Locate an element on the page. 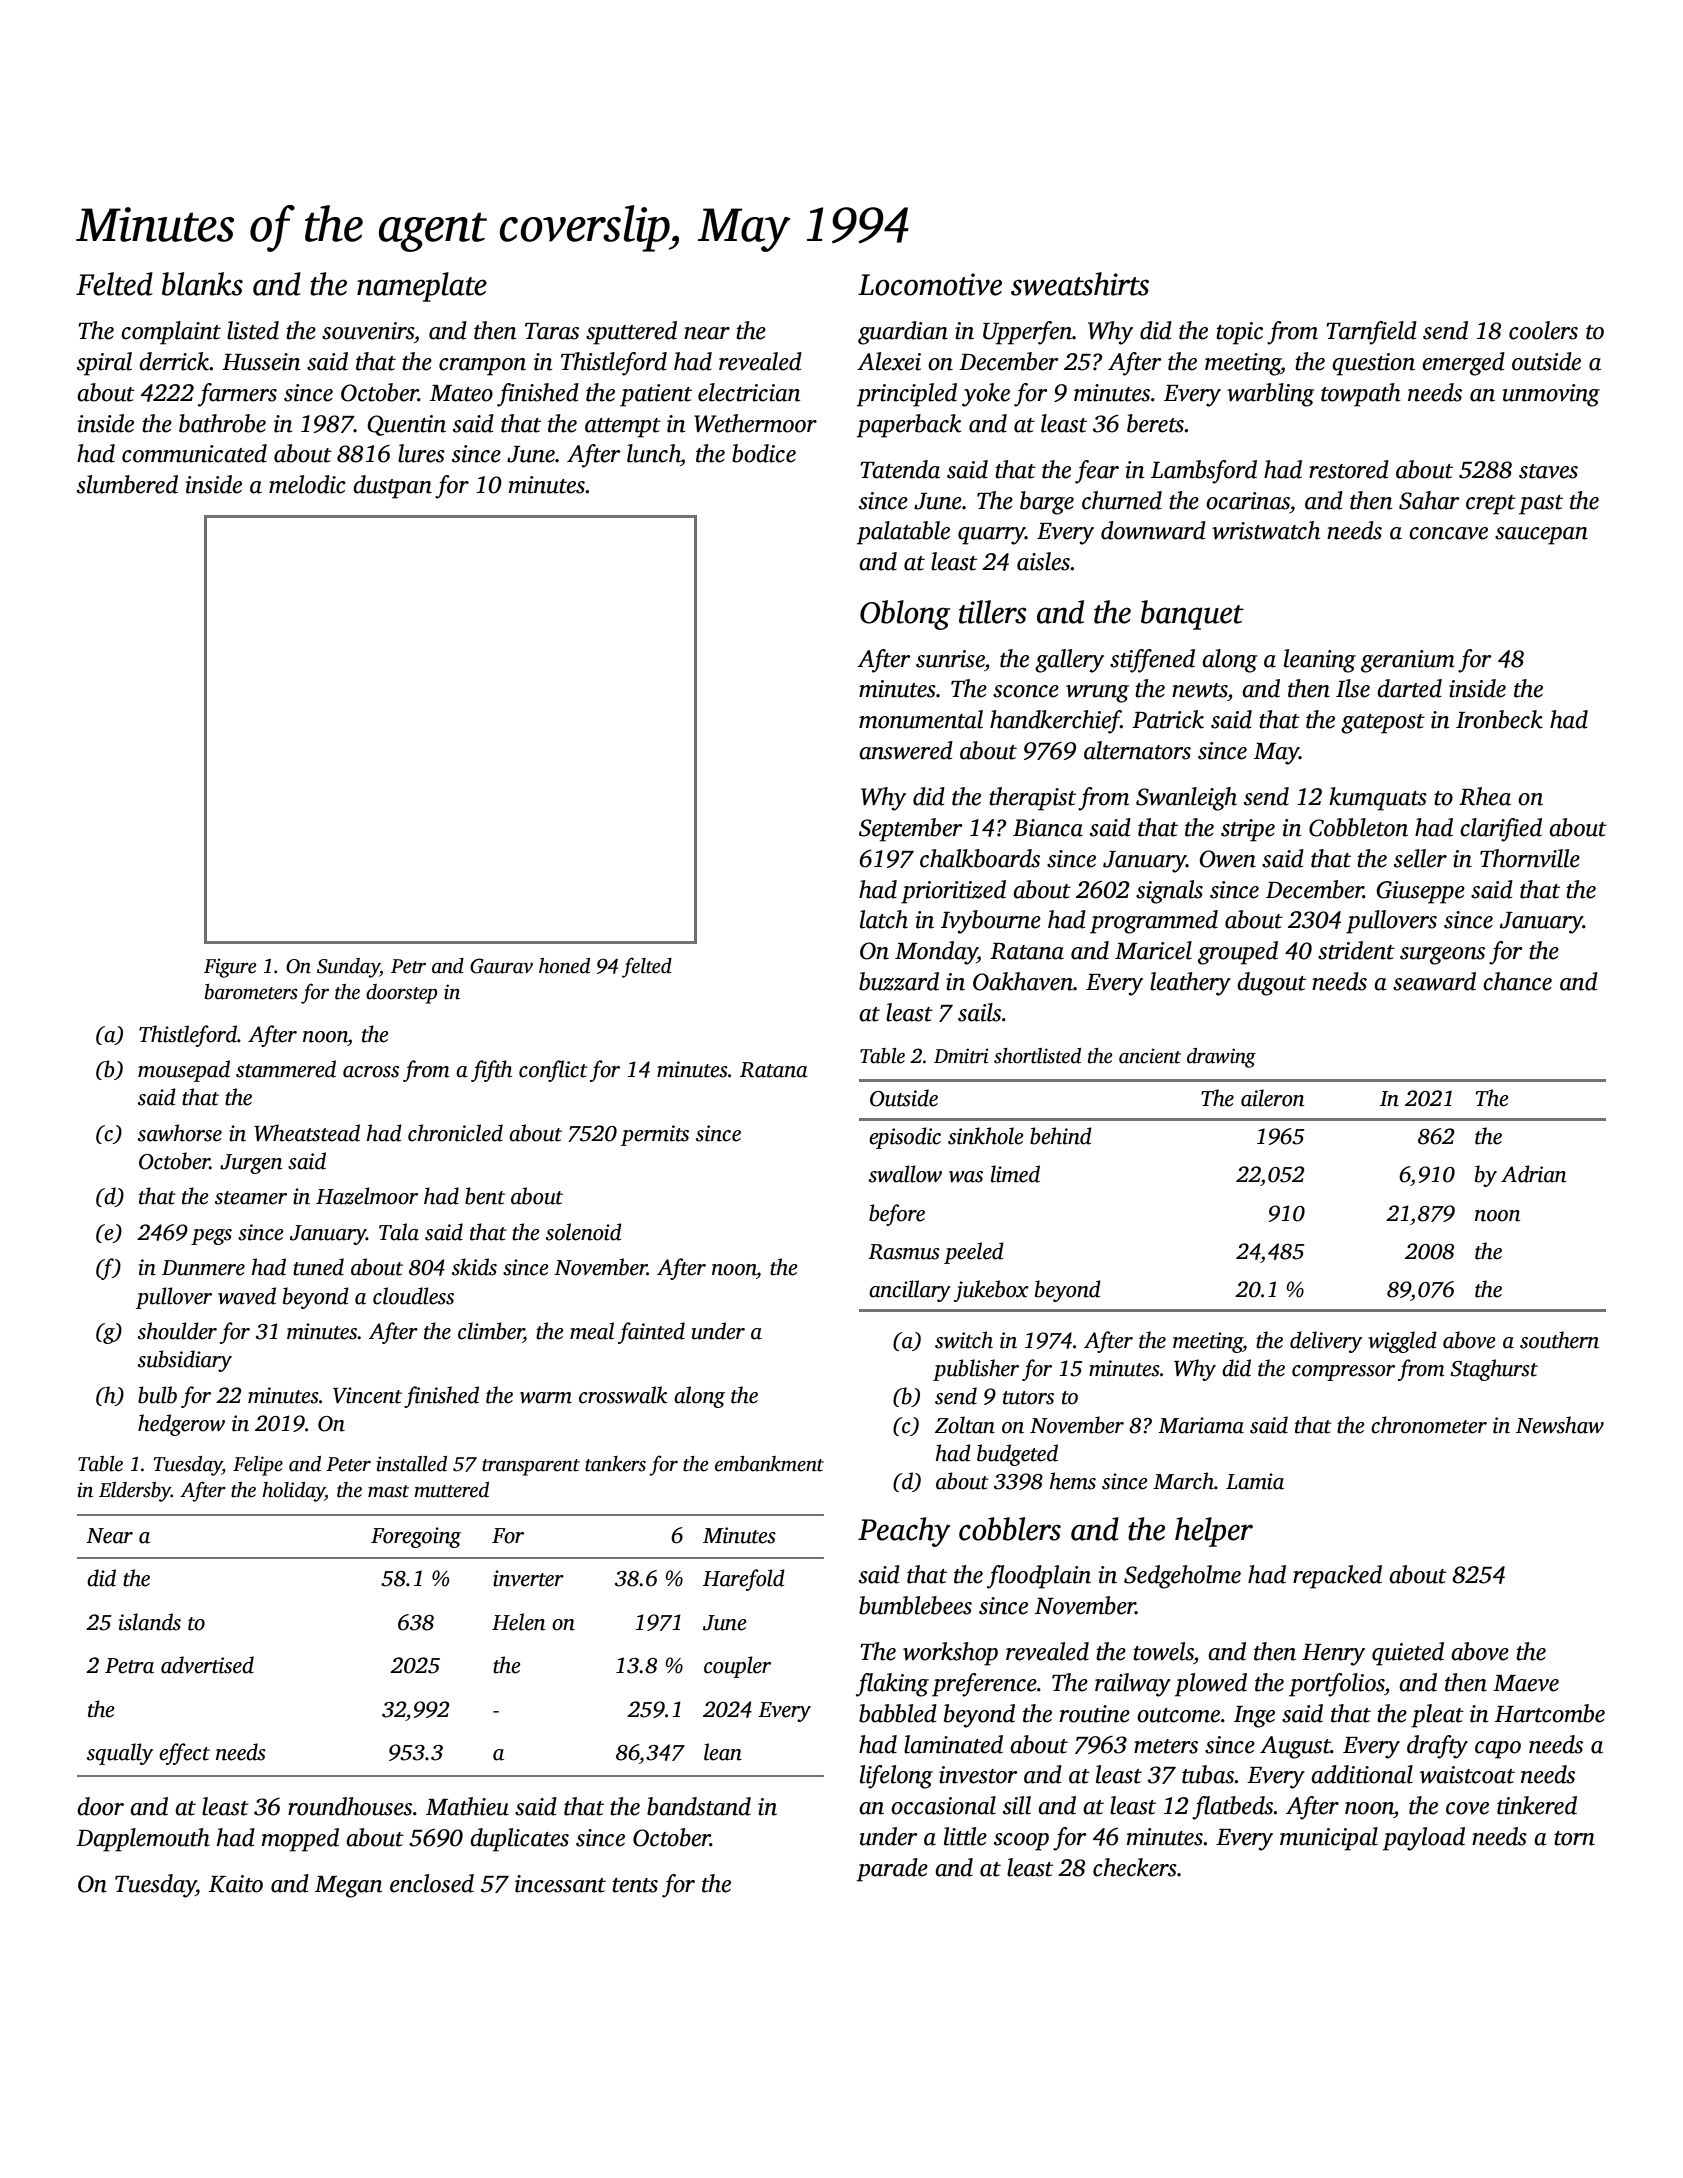  sill is located at coordinates (1017, 1805).
